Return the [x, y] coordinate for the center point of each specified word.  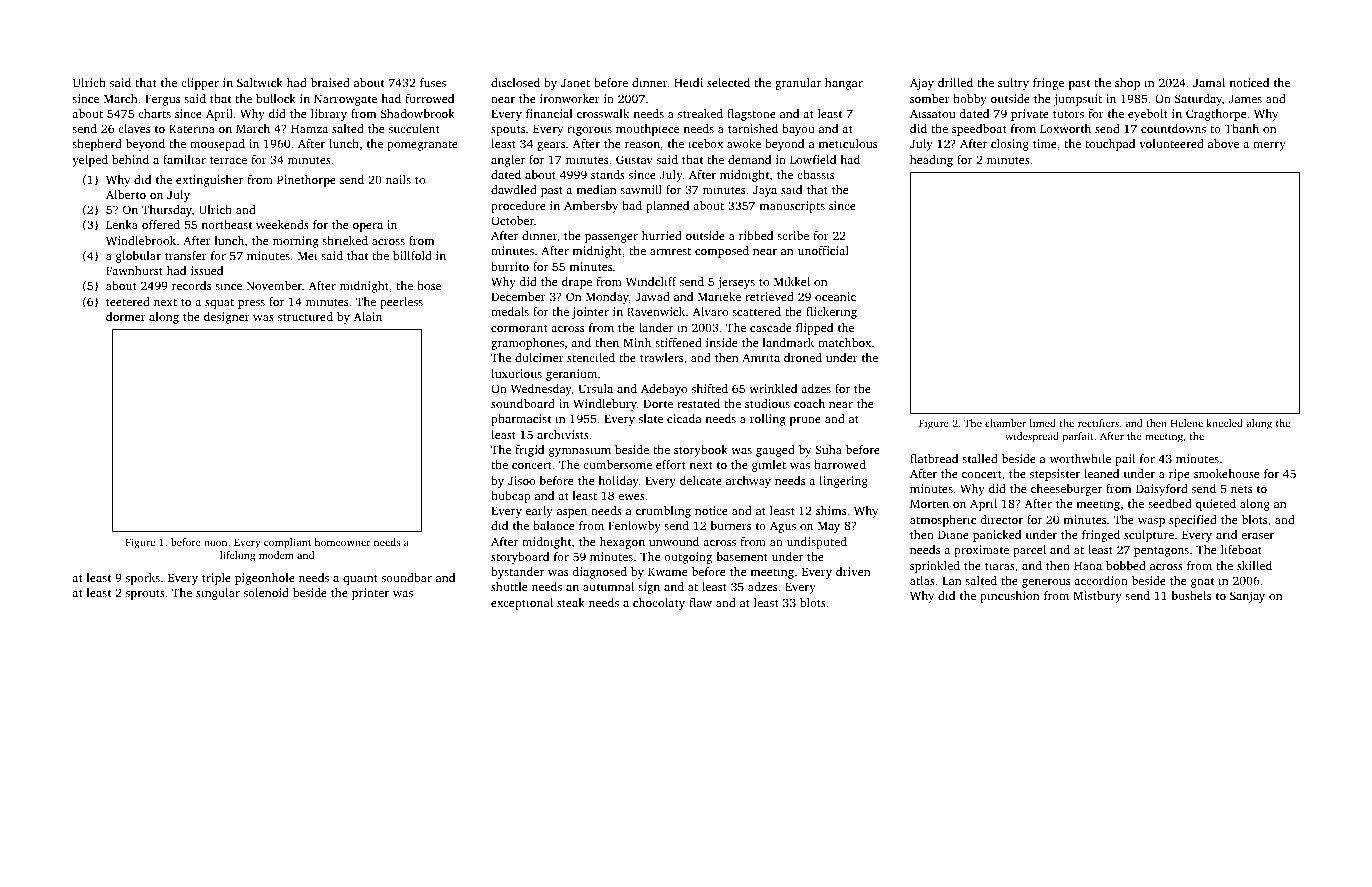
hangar [844, 84]
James [1245, 98]
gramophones [527, 344]
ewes [631, 497]
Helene [1187, 423]
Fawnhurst [134, 270]
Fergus [162, 100]
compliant [287, 543]
